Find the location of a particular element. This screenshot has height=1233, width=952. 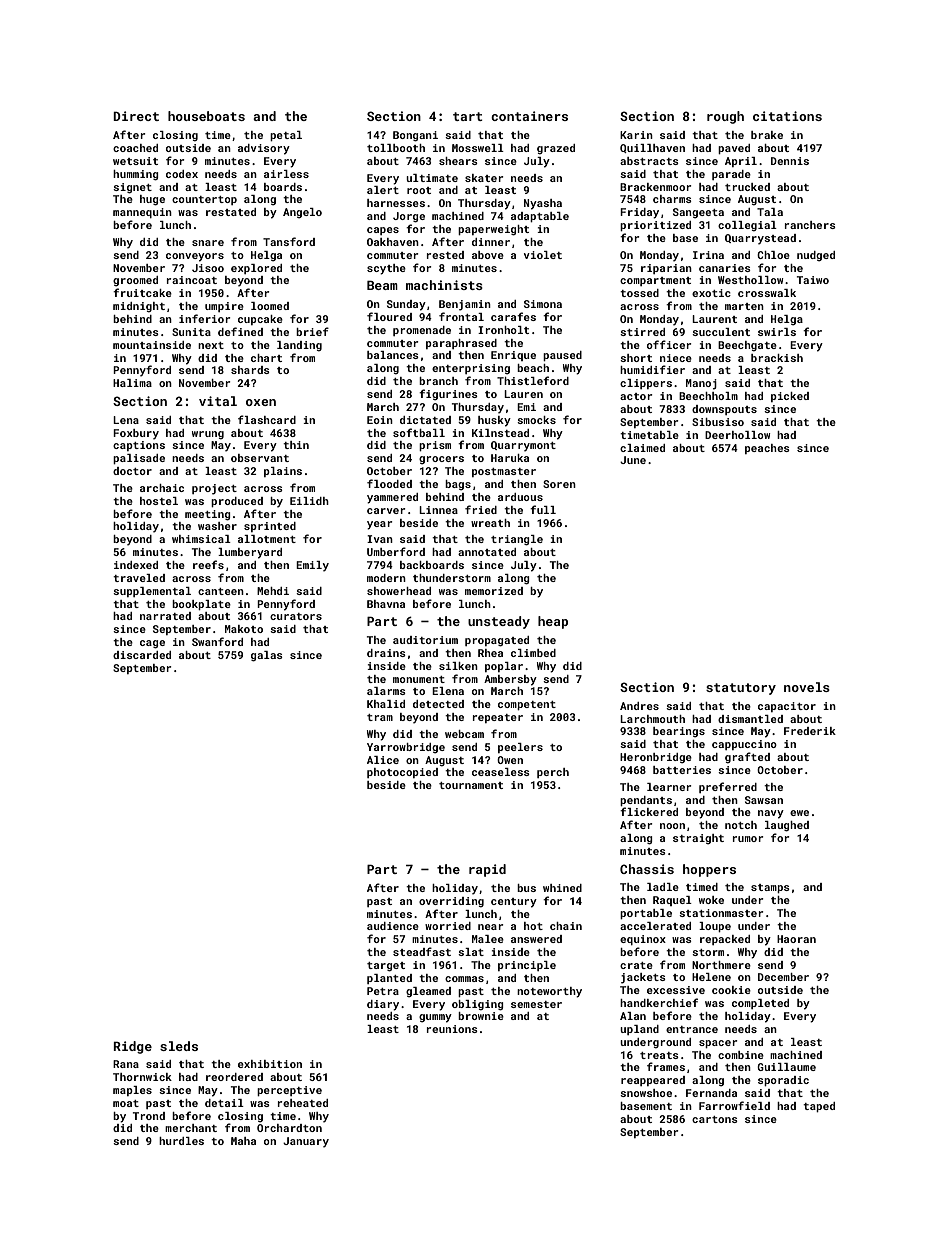

notch is located at coordinates (741, 825).
